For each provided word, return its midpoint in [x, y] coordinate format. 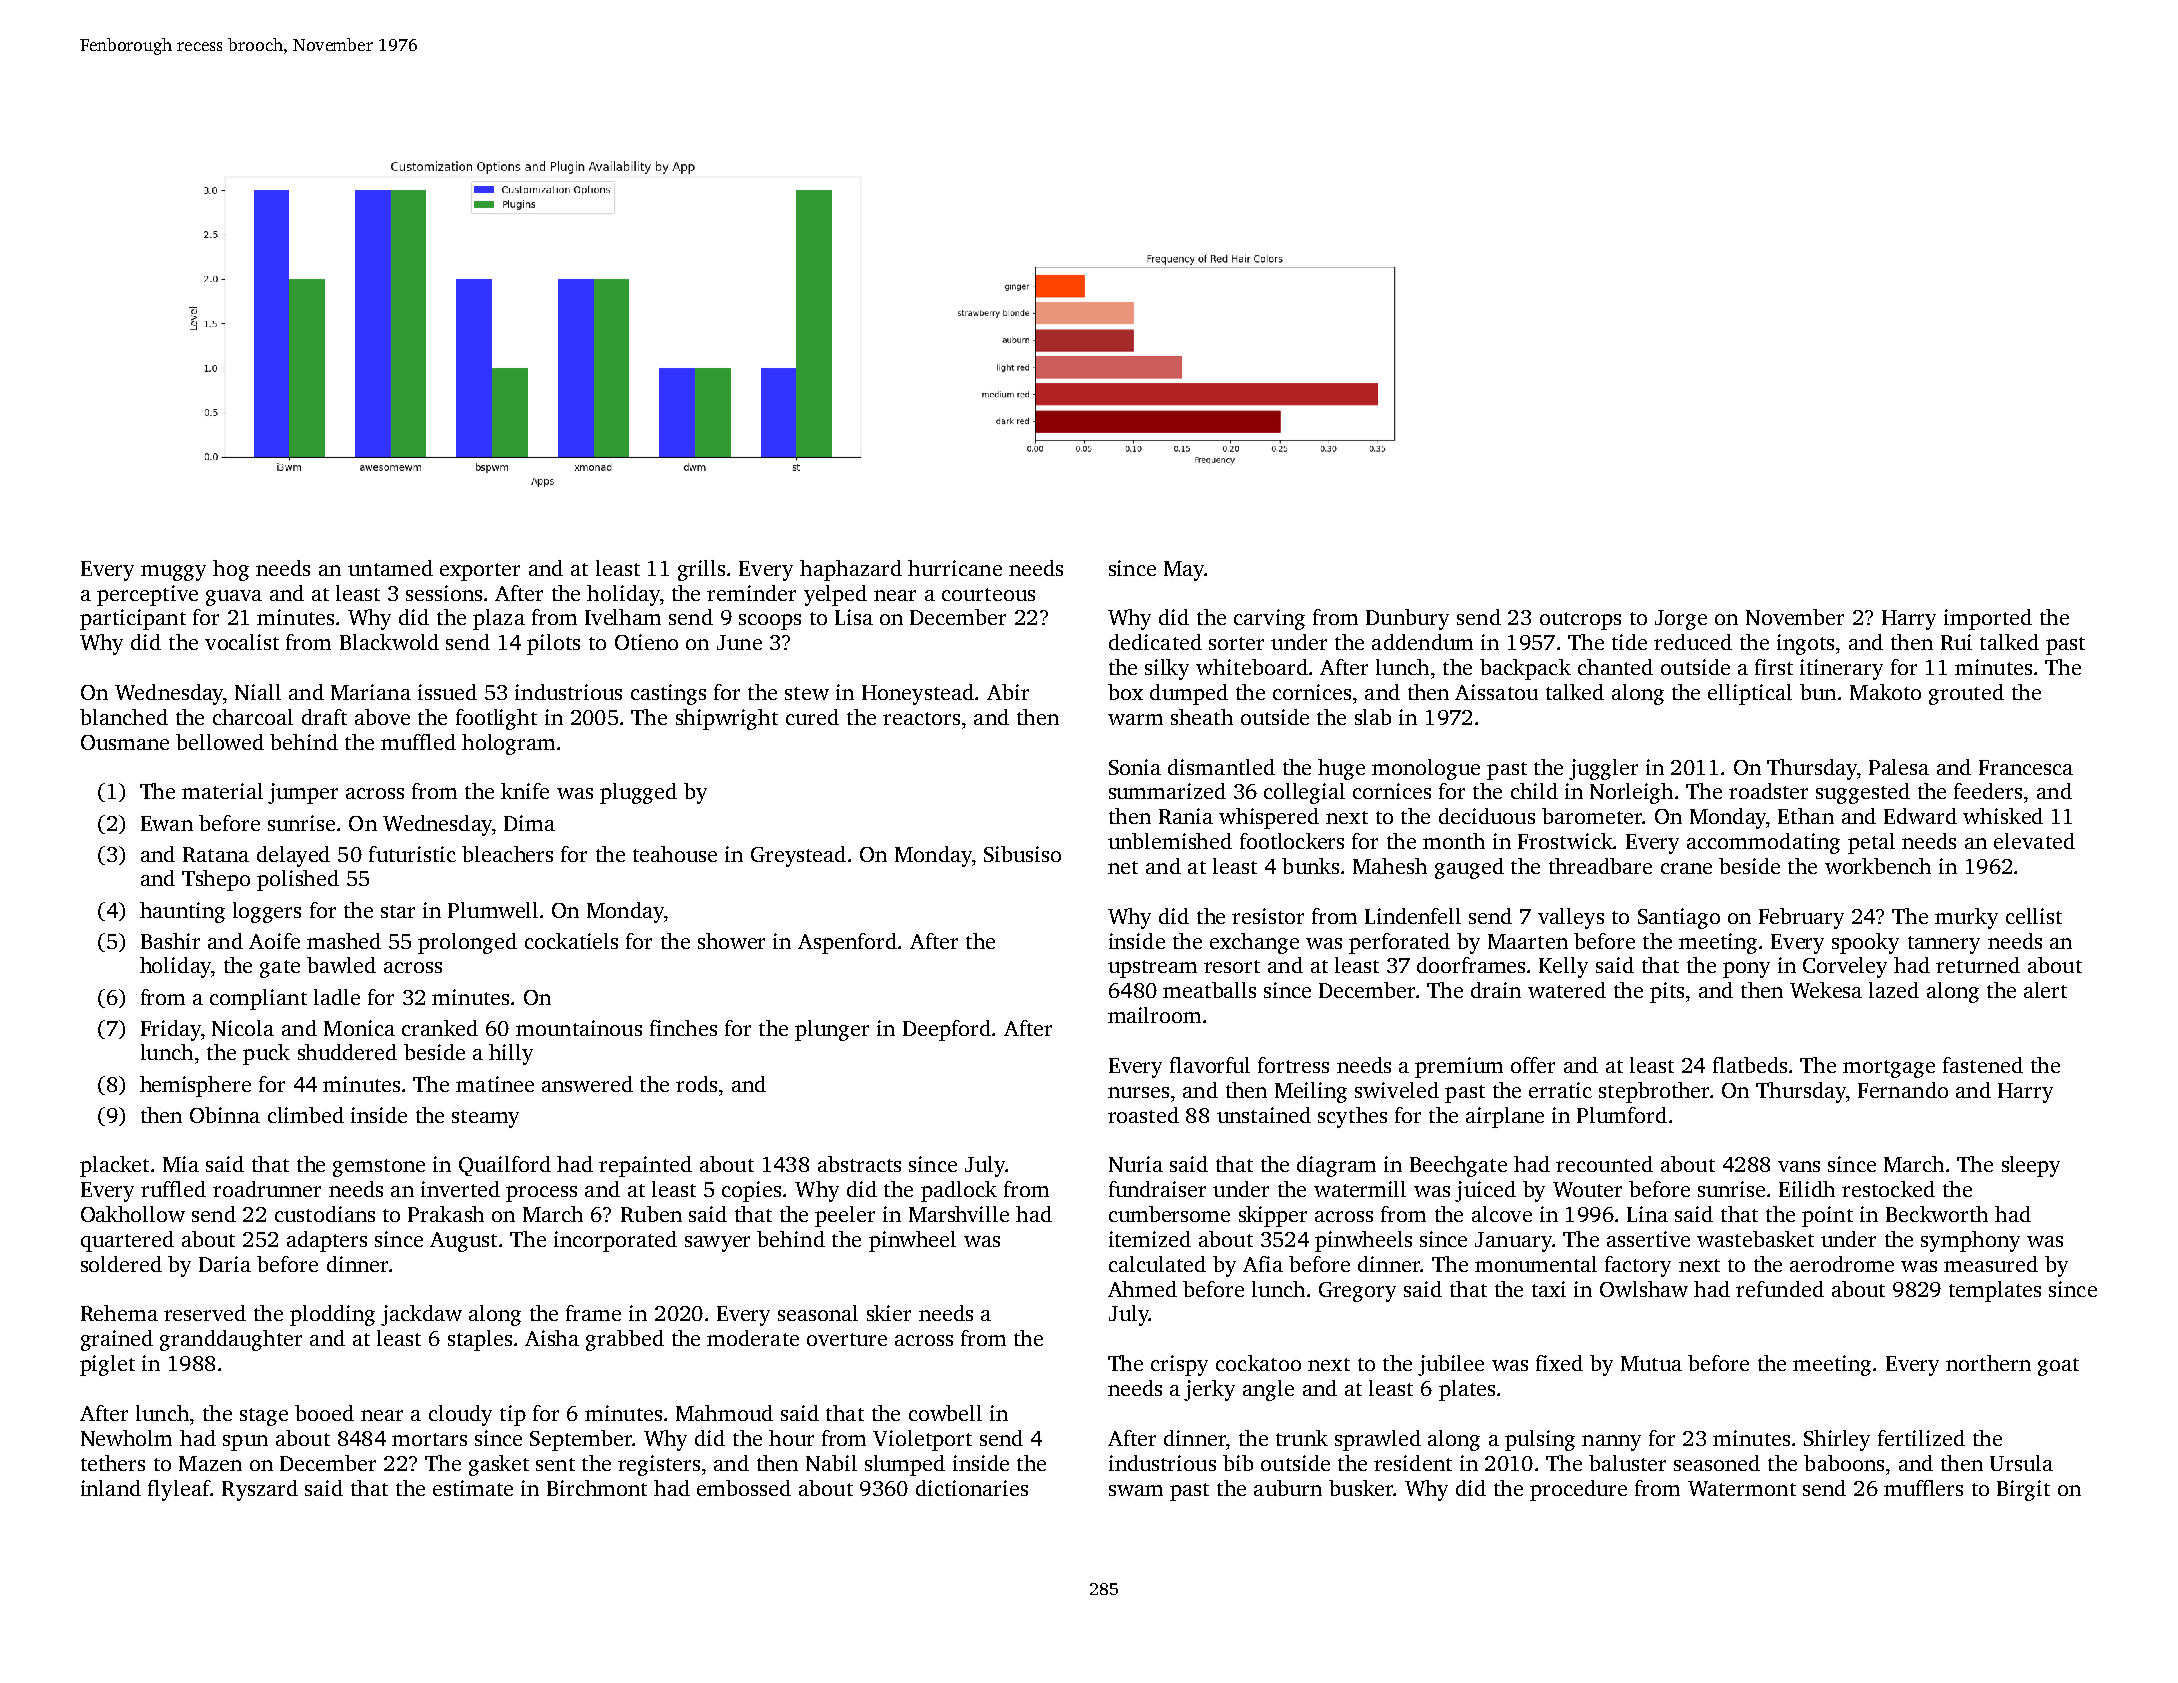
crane [1686, 868]
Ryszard [260, 1490]
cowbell [945, 1413]
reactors [921, 718]
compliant [258, 999]
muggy [173, 573]
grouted [1966, 694]
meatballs [1209, 990]
